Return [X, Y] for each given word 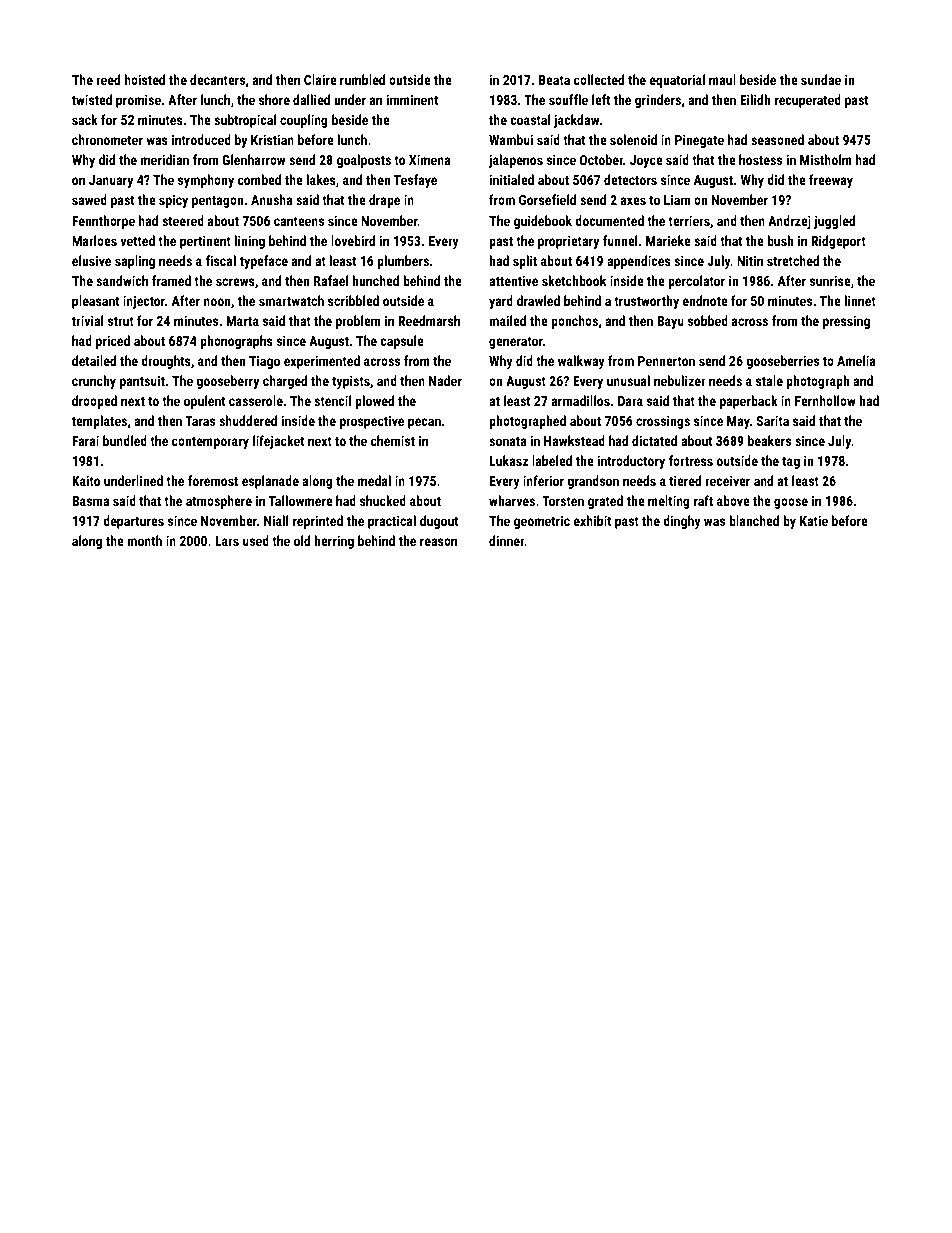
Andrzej [789, 222]
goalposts [364, 161]
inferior [543, 480]
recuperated [808, 101]
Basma [90, 501]
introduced [201, 139]
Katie [814, 520]
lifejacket [278, 442]
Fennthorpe [103, 222]
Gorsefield [547, 199]
